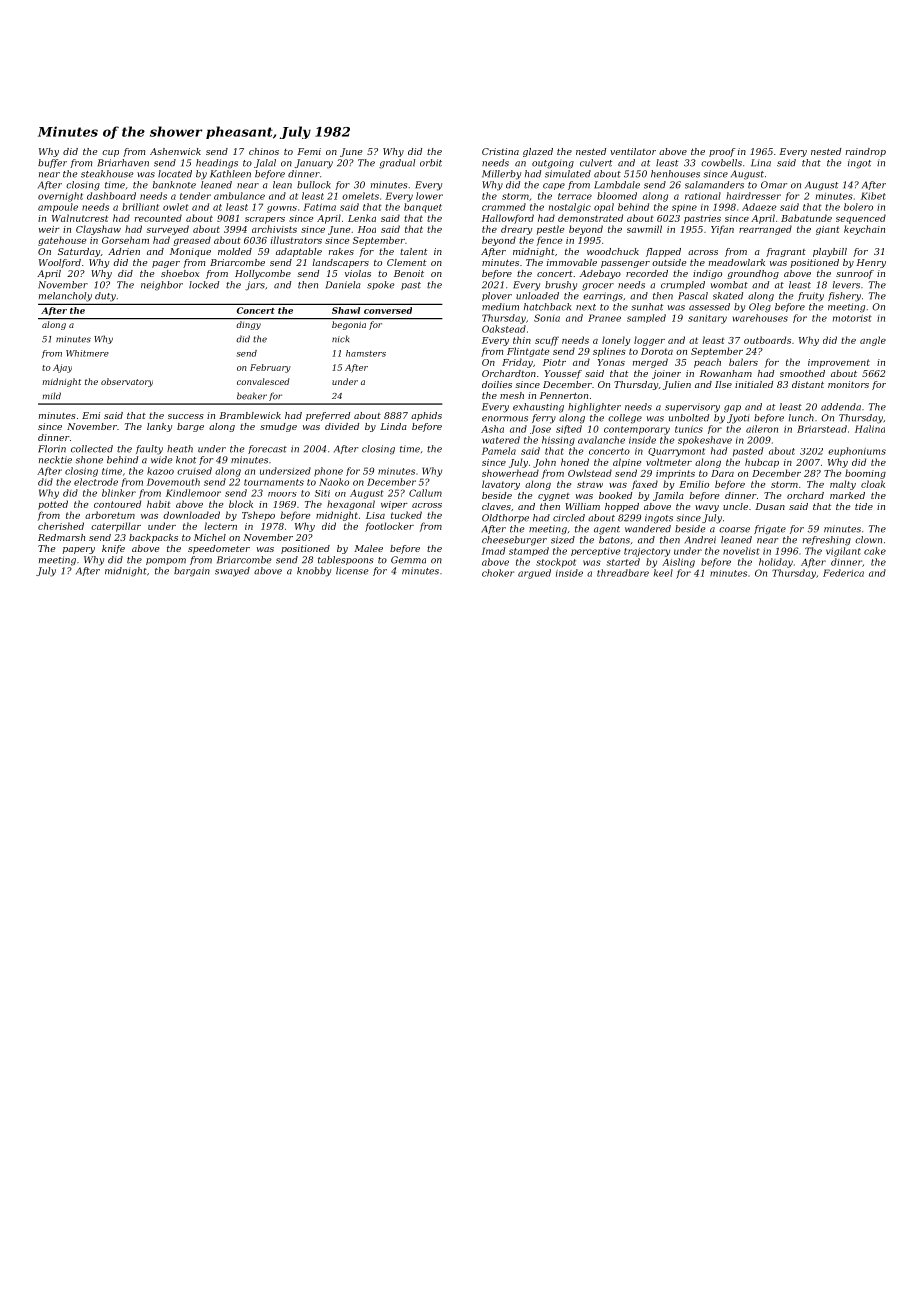  What do you see at coordinates (868, 540) in the screenshot?
I see `clown` at bounding box center [868, 540].
